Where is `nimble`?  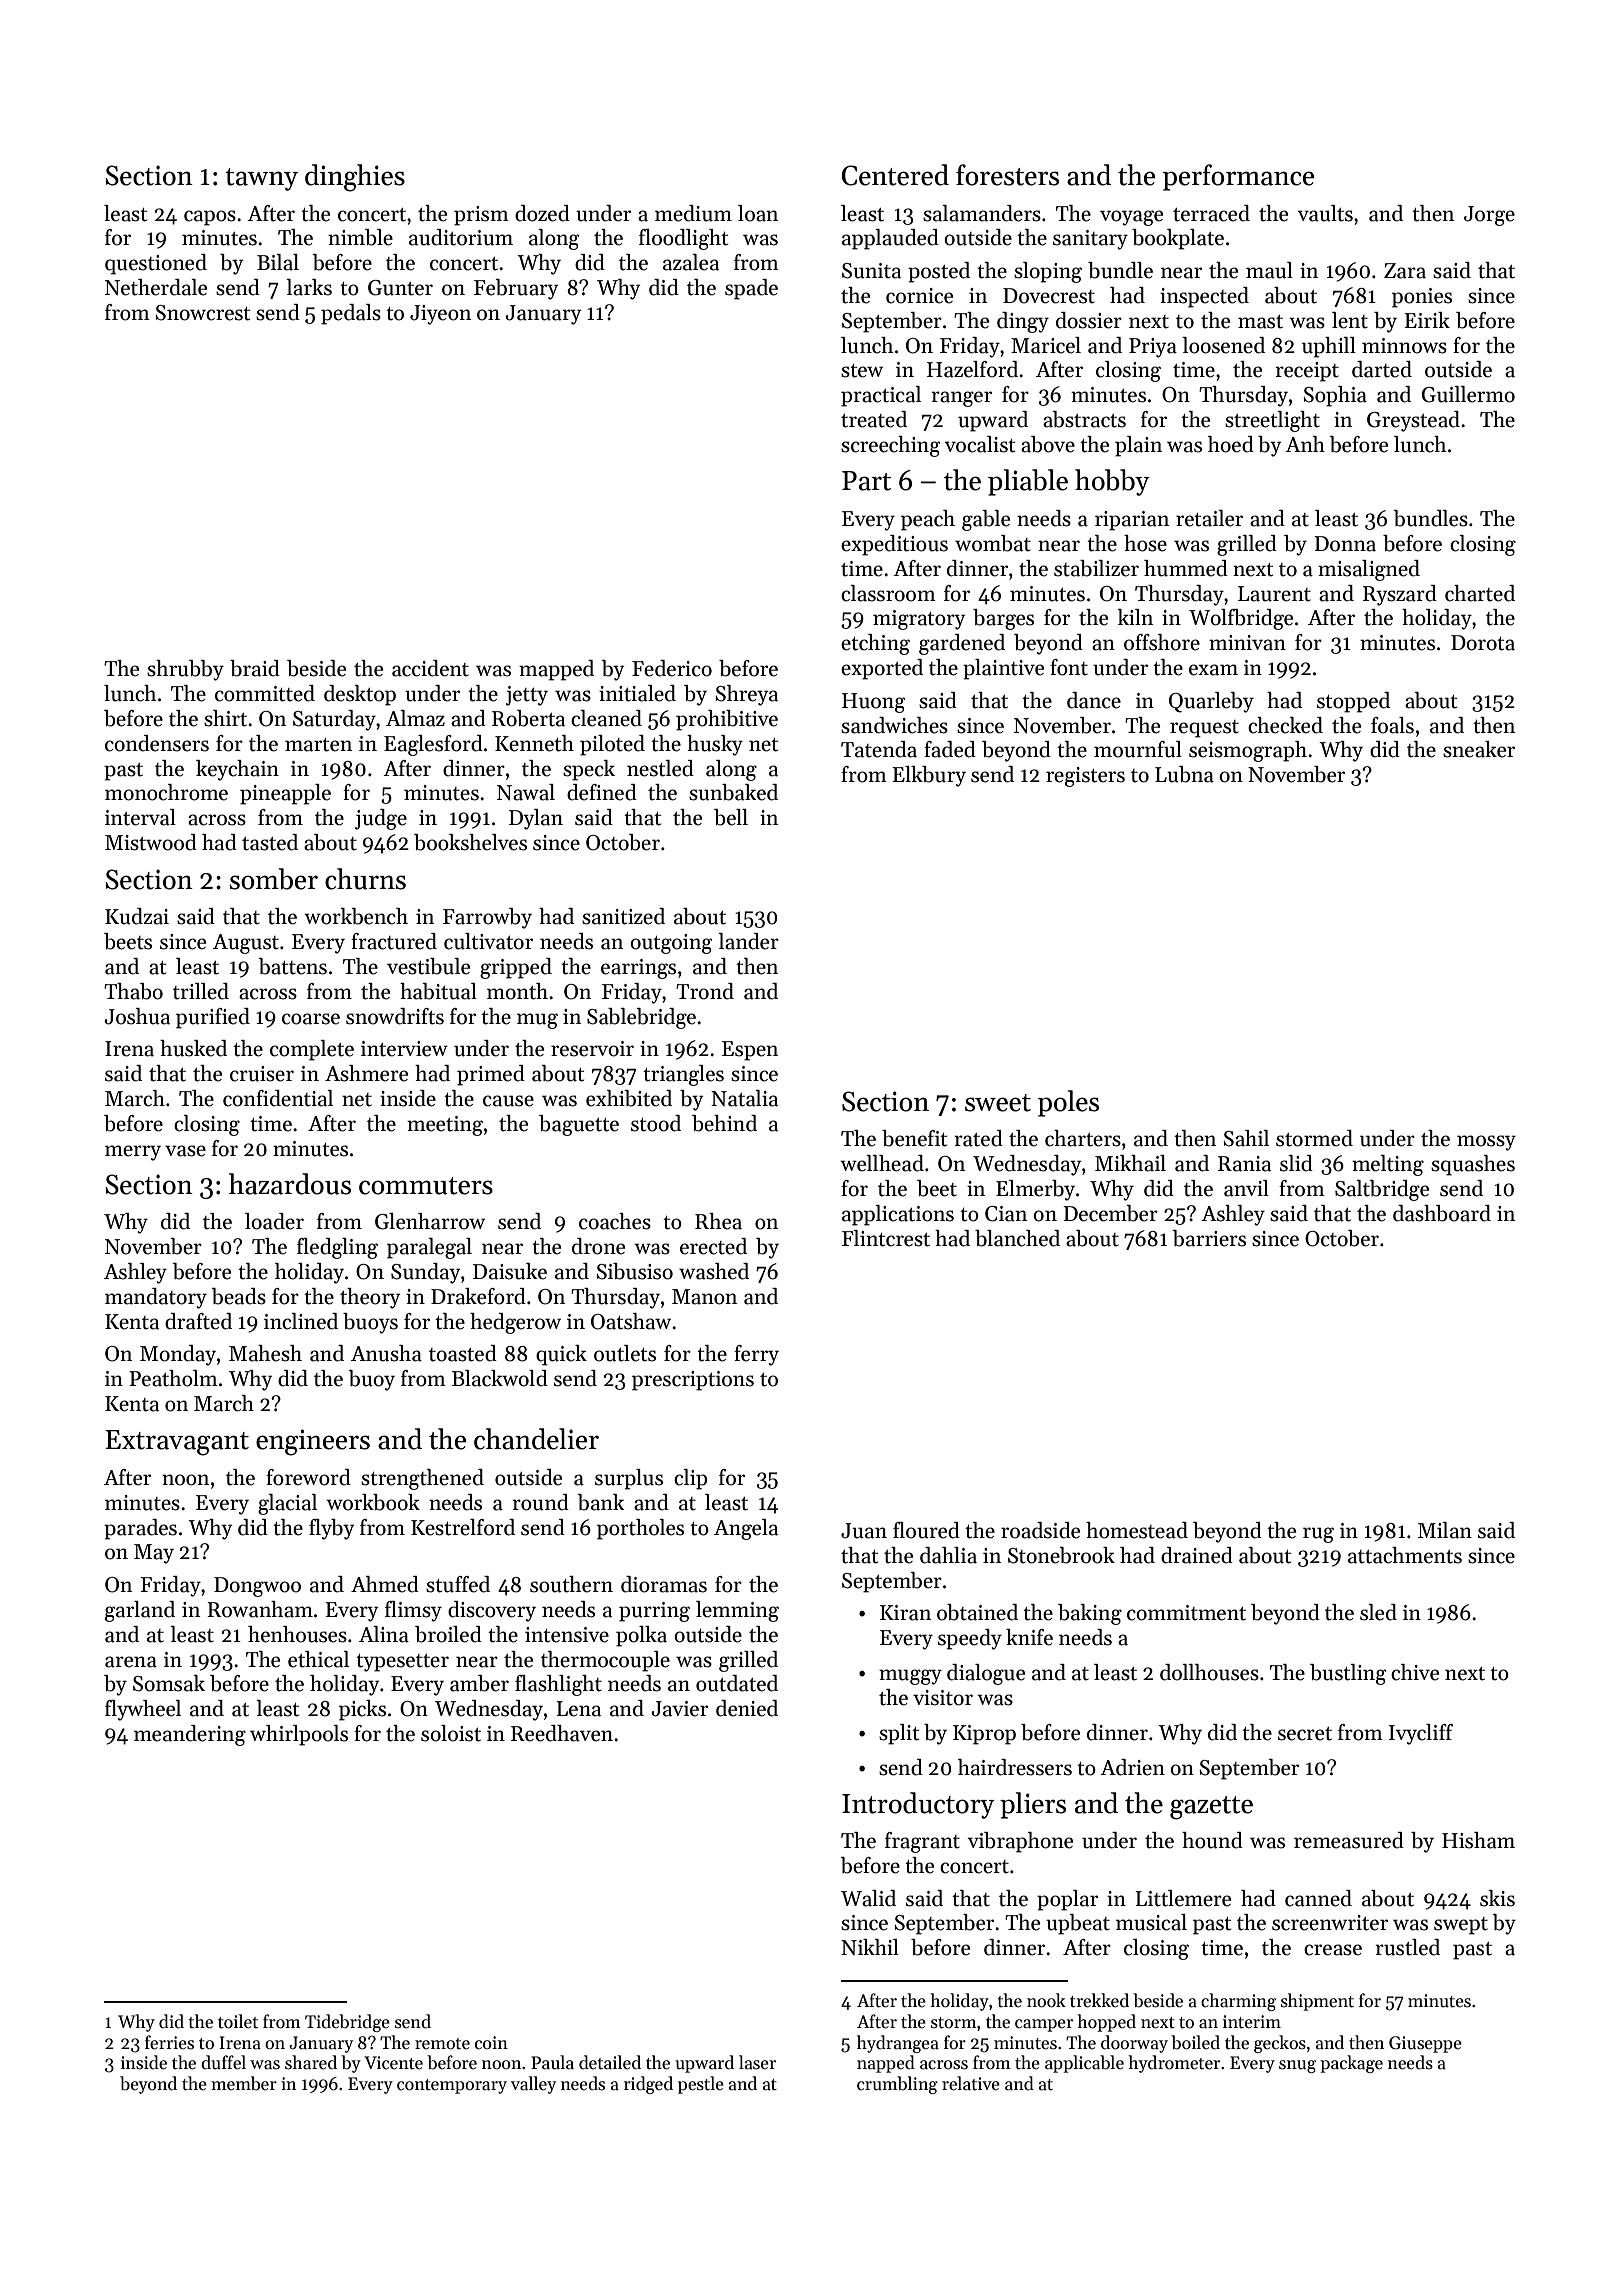
nimble is located at coordinates (360, 237).
